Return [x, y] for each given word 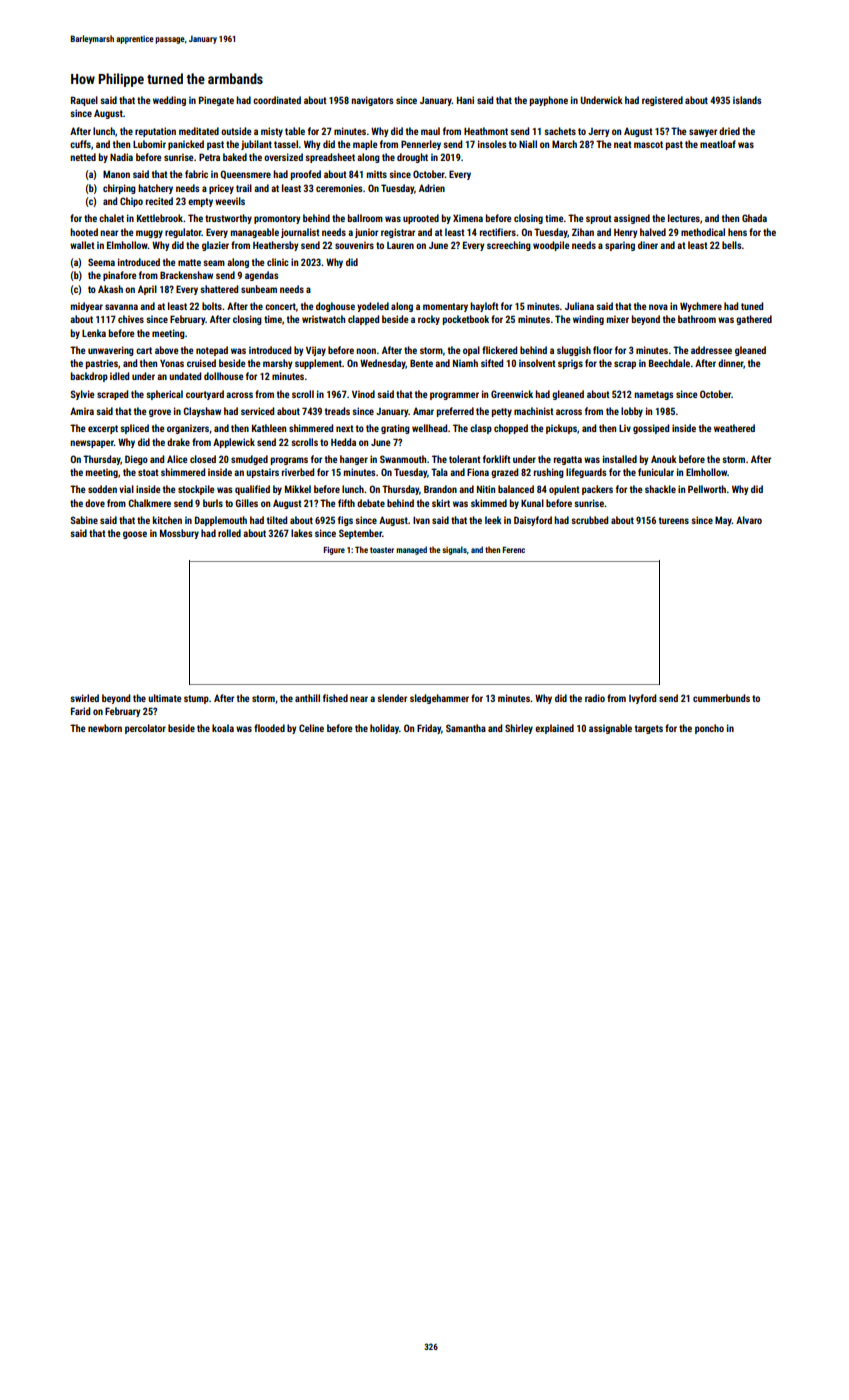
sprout [599, 219]
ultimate [164, 698]
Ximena [468, 218]
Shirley [519, 729]
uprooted [421, 219]
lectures [684, 218]
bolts [212, 306]
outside [236, 131]
